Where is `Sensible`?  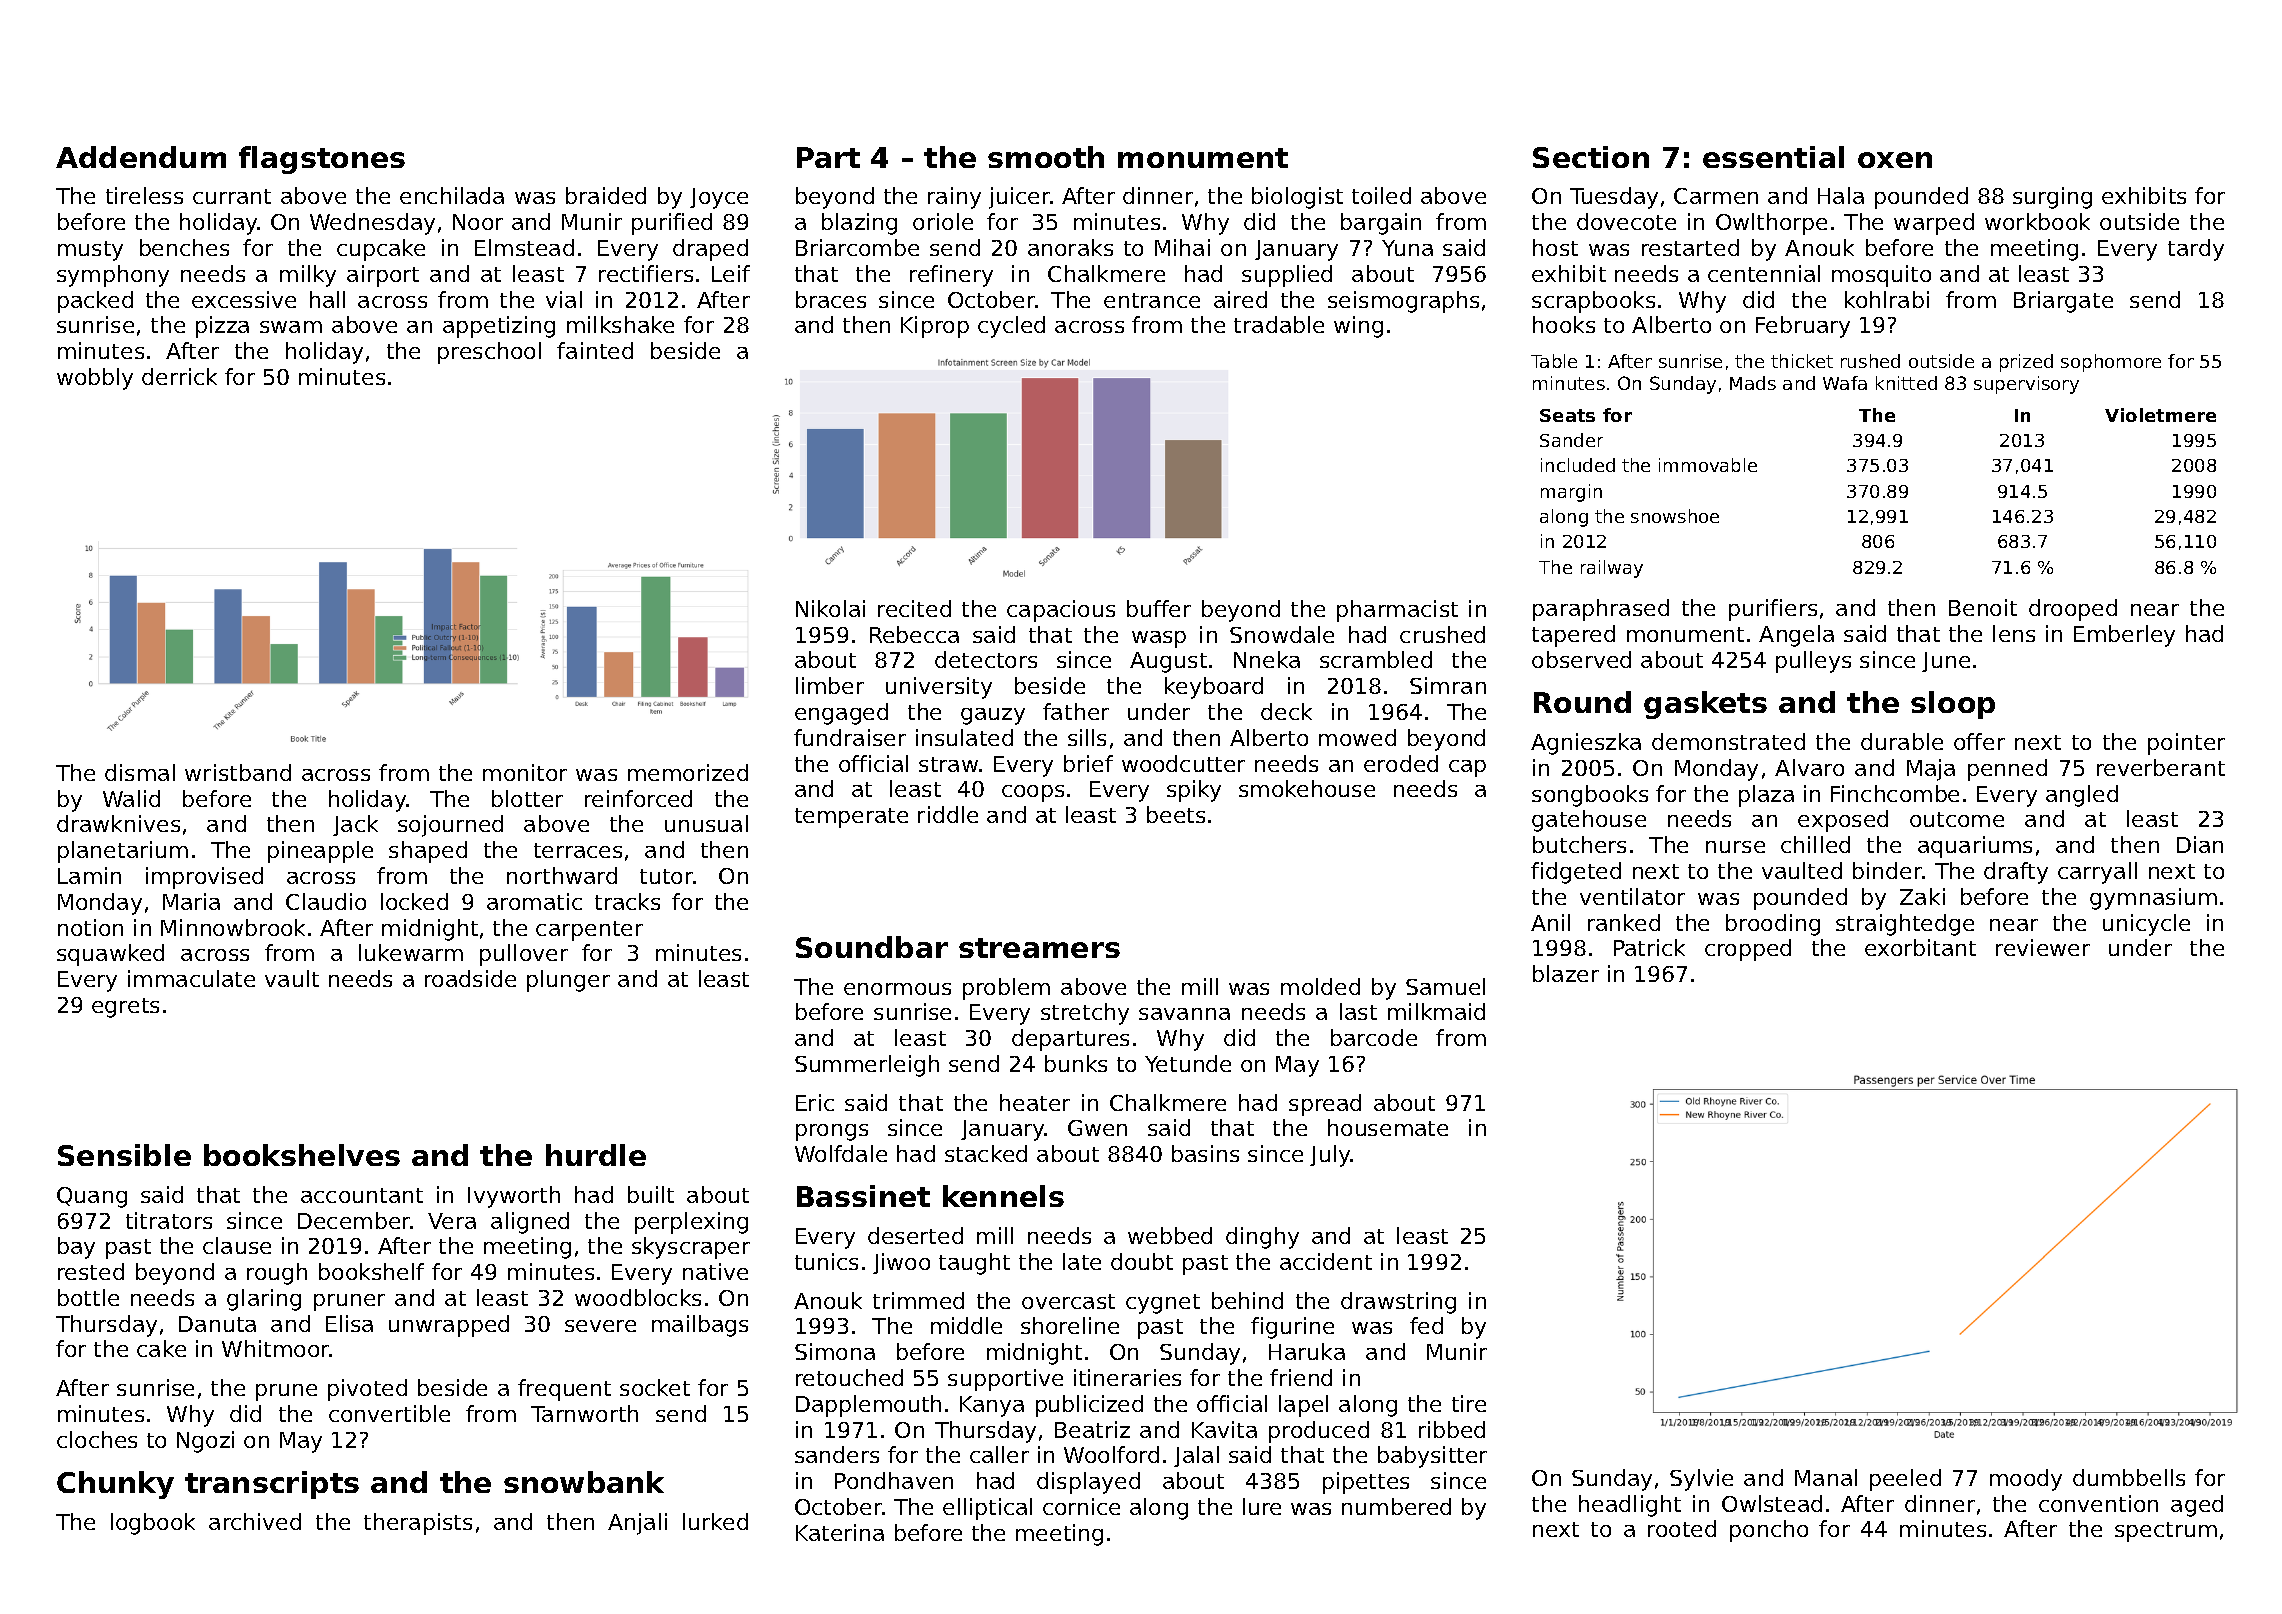
Sensible is located at coordinates (124, 1155).
